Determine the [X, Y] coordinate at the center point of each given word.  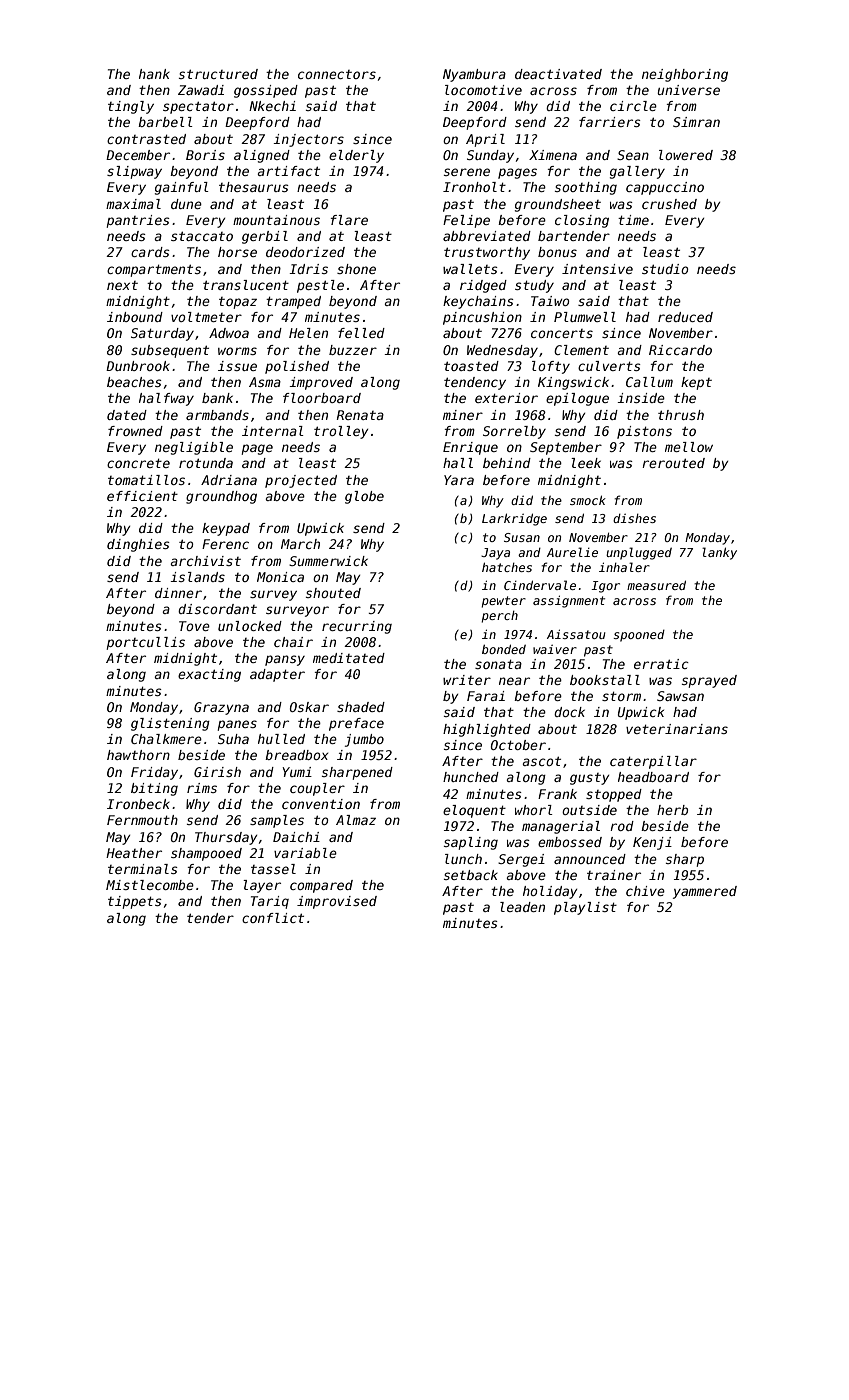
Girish [217, 772]
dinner [178, 593]
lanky [719, 553]
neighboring [685, 75]
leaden [522, 907]
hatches [507, 567]
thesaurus [254, 187]
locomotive [483, 90]
